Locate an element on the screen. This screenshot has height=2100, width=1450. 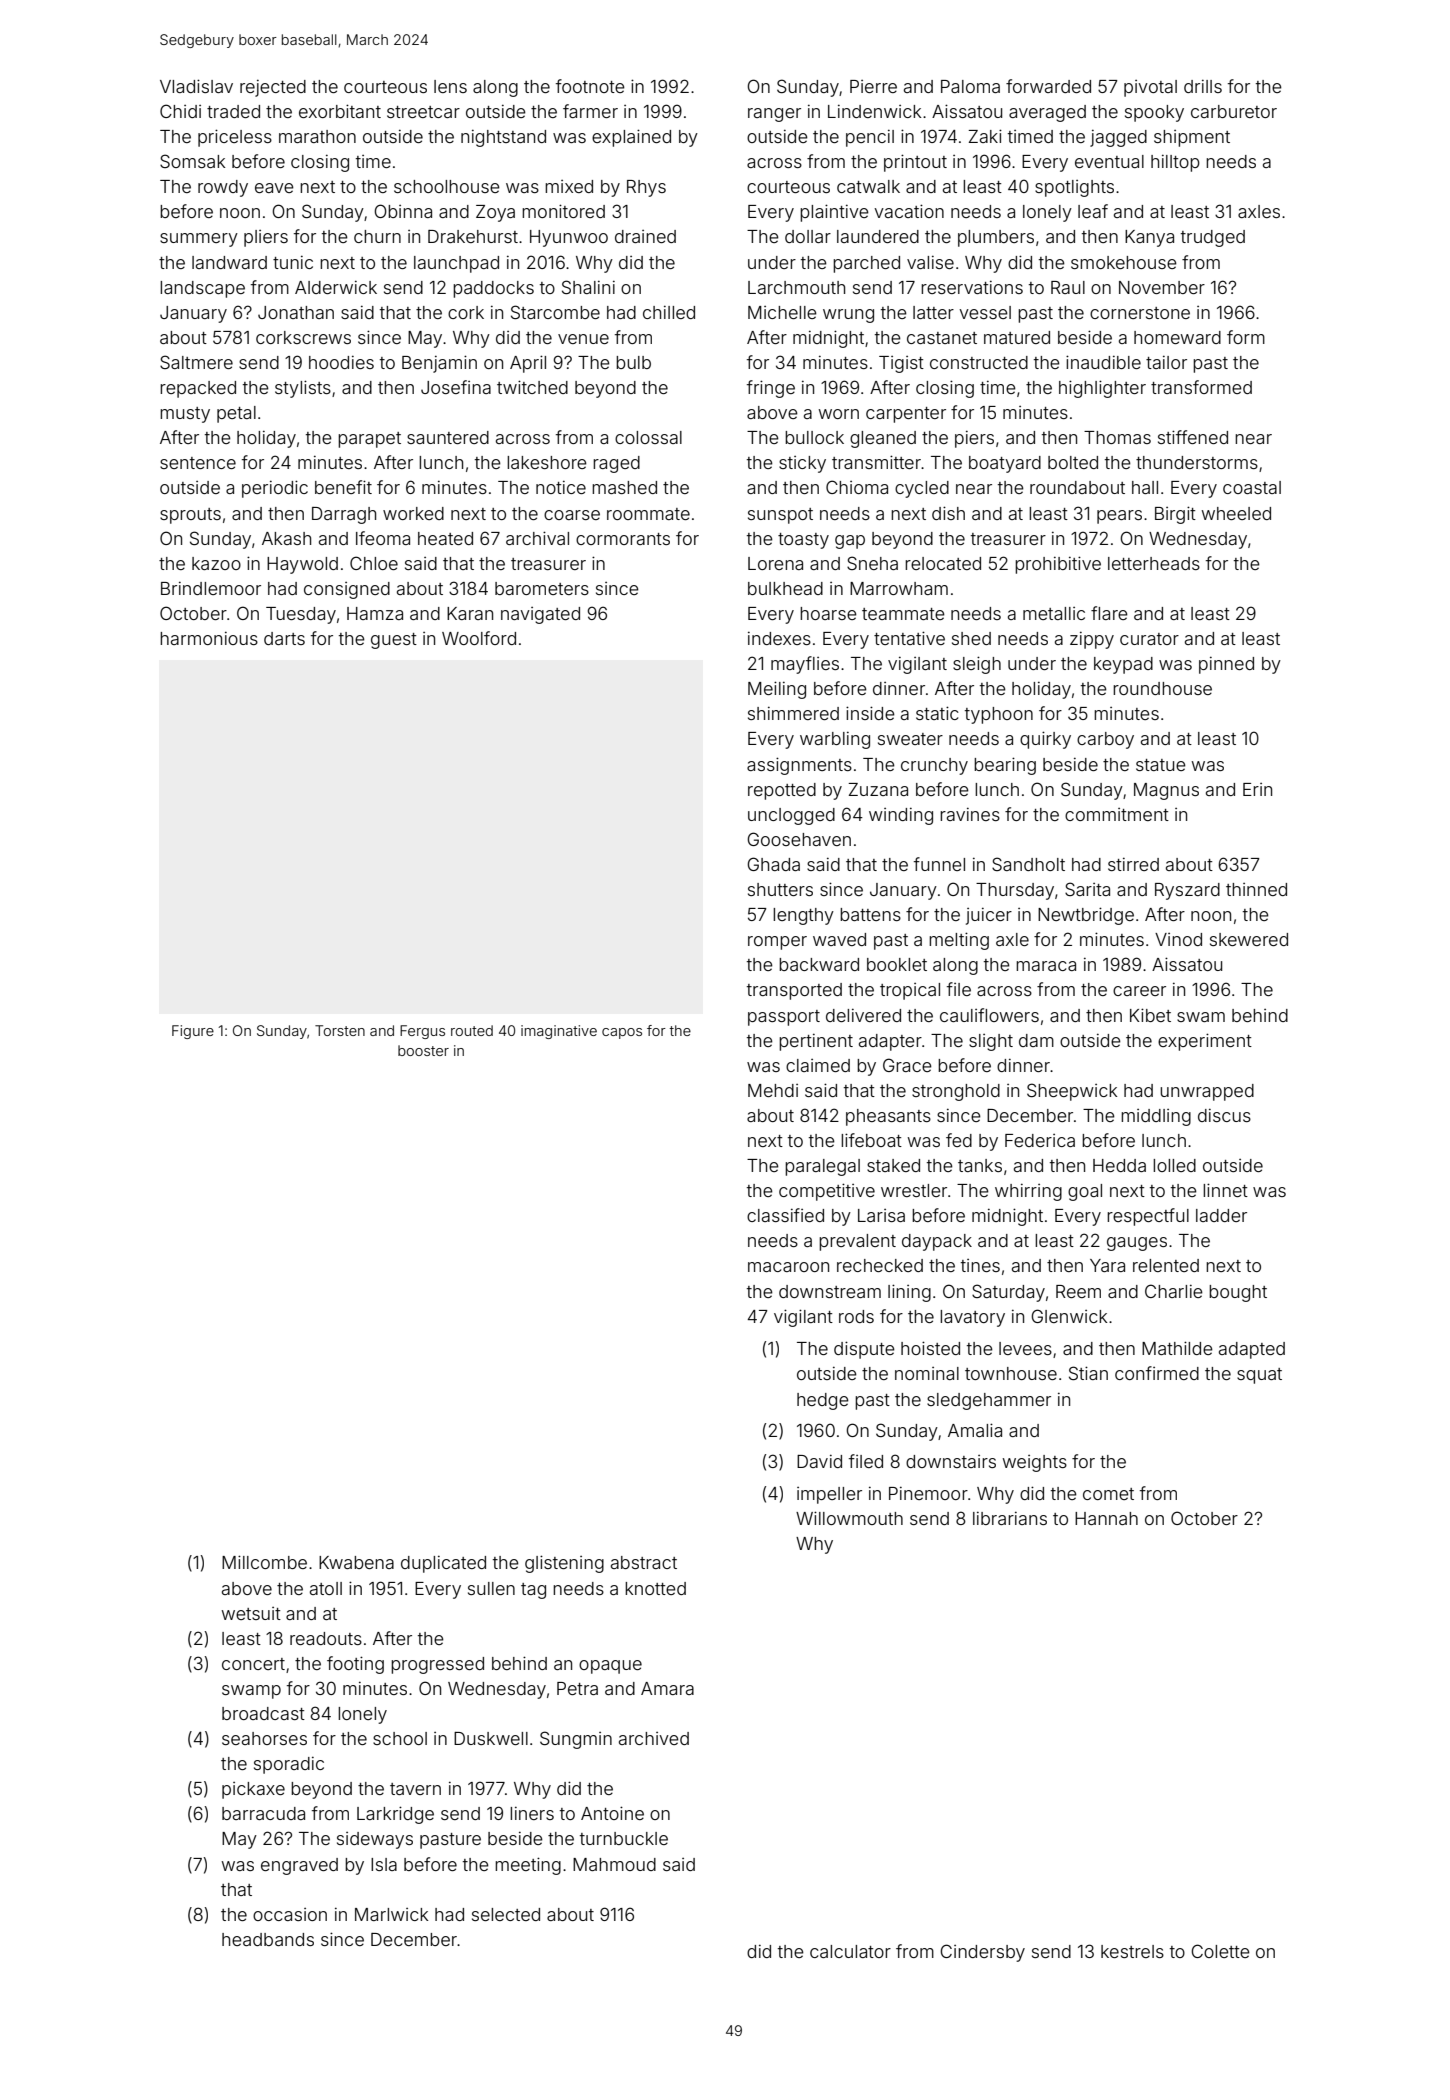
macaroon is located at coordinates (788, 1267).
